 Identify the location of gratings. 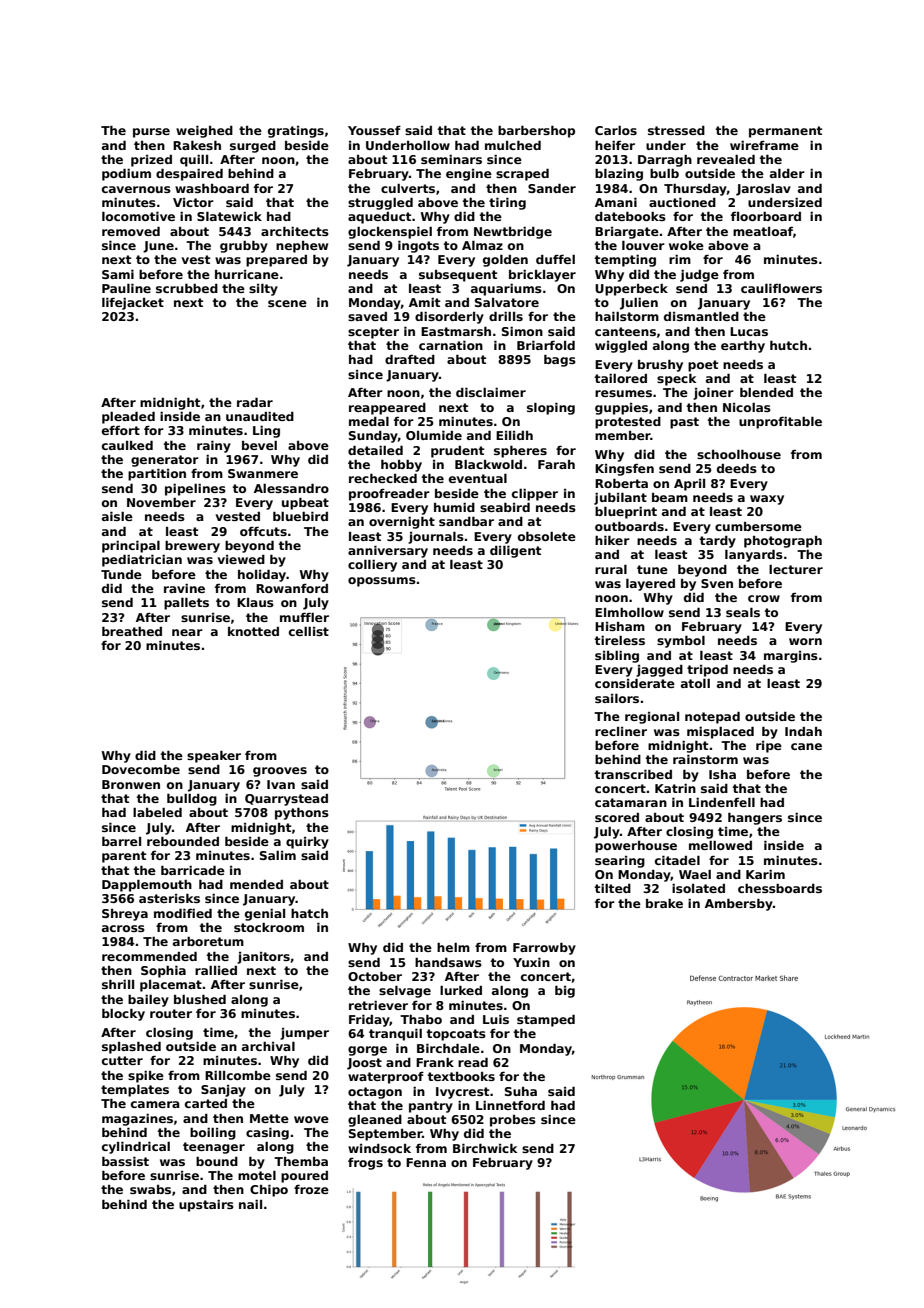
(296, 132).
